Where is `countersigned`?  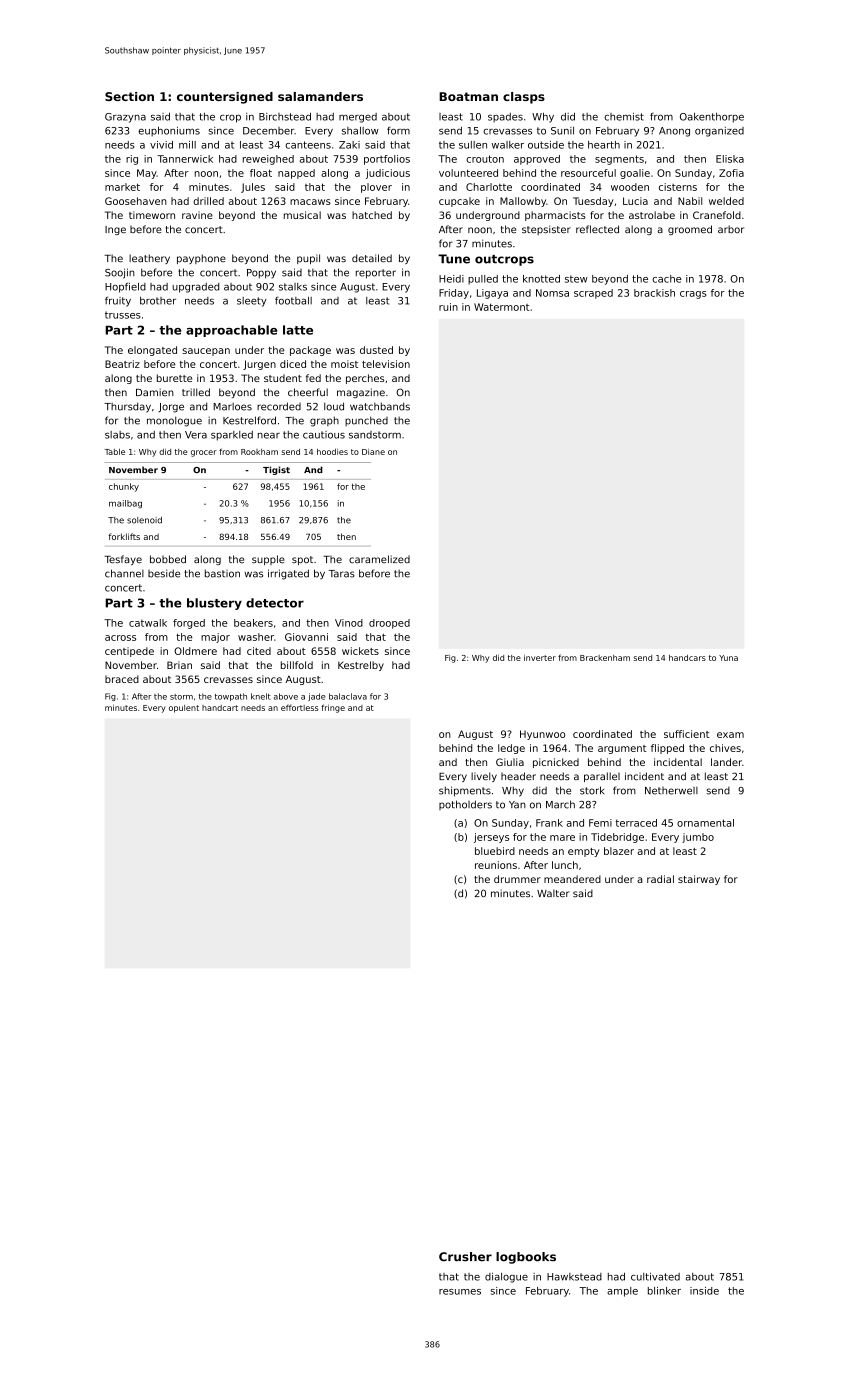
countersigned is located at coordinates (225, 98).
